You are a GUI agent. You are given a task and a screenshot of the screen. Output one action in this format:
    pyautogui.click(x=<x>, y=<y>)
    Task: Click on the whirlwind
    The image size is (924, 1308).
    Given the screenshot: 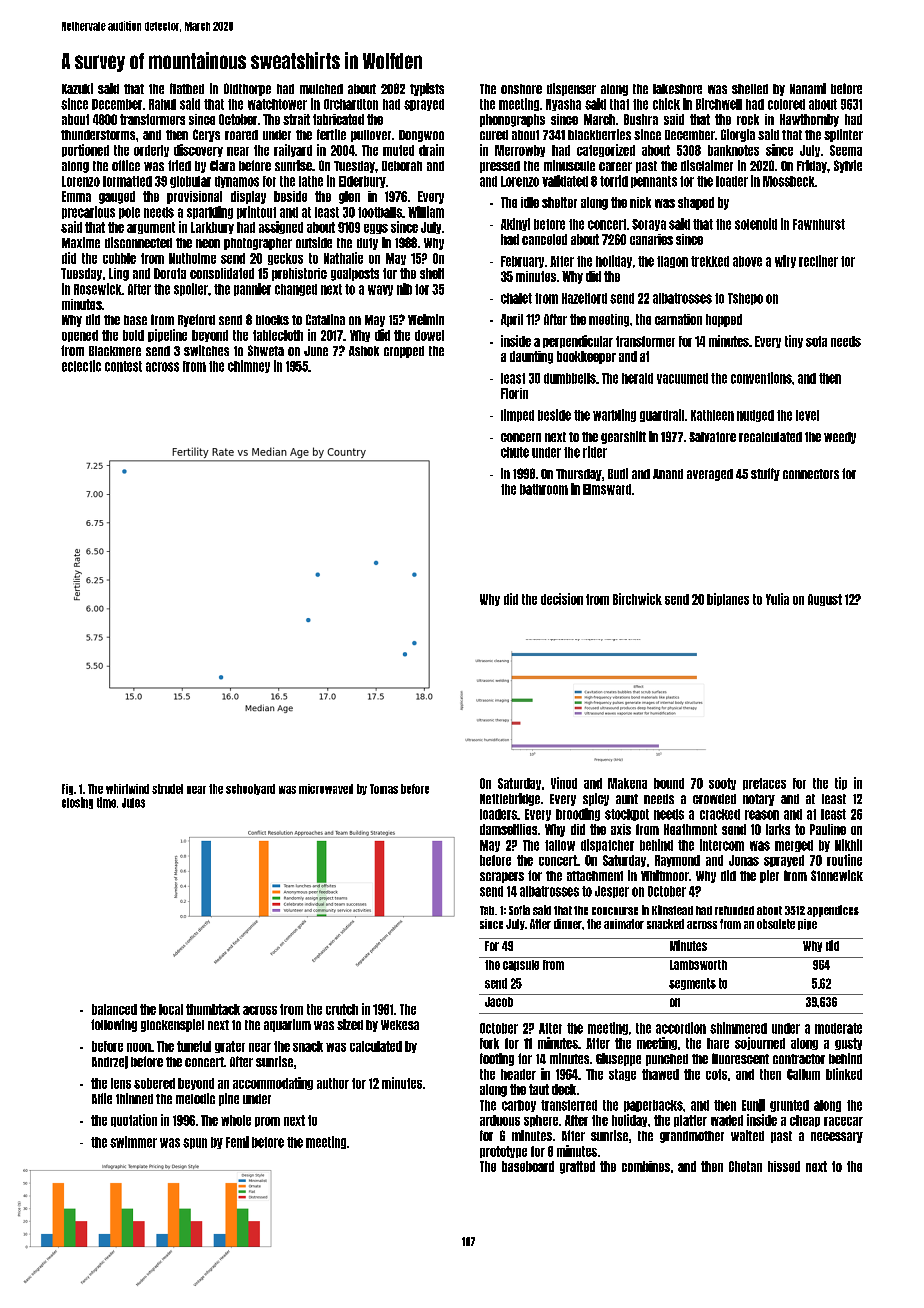 What is the action you would take?
    pyautogui.click(x=127, y=789)
